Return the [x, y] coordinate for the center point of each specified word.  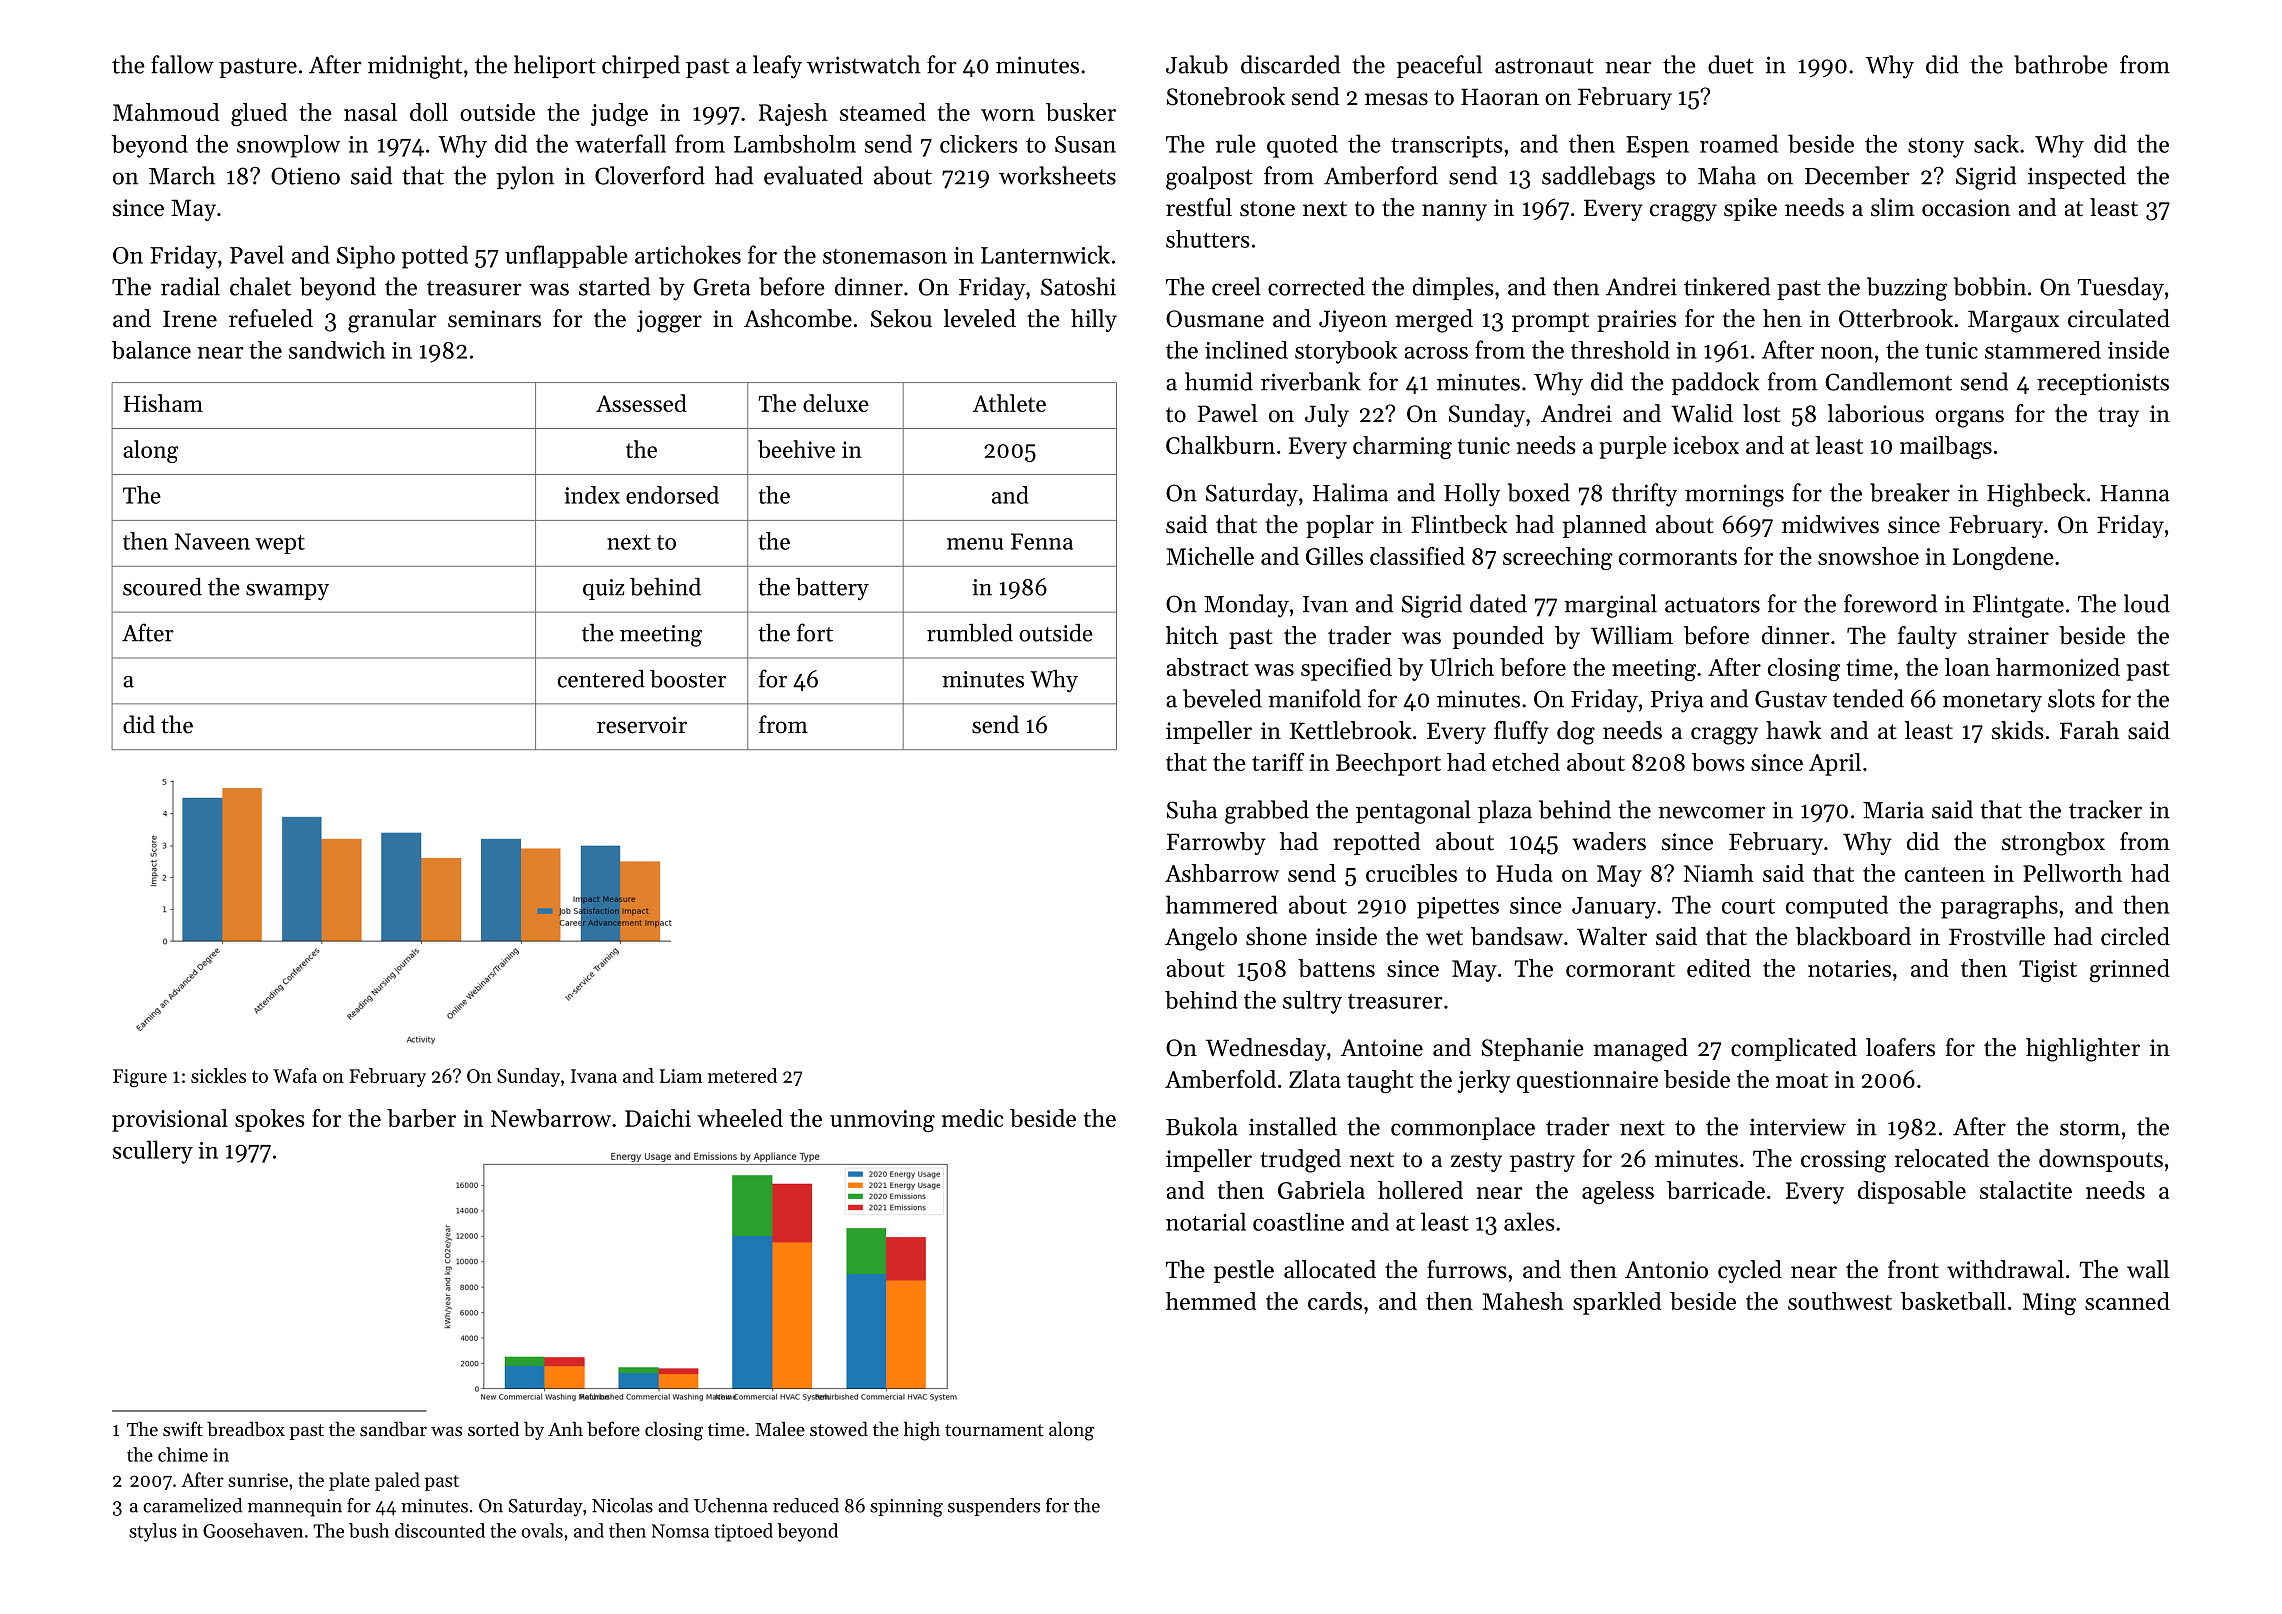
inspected [2077, 177]
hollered [1420, 1190]
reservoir [642, 725]
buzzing [1907, 289]
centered [601, 679]
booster [688, 679]
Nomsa [680, 1531]
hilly [1094, 320]
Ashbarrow [1222, 873]
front [1913, 1269]
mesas [1396, 99]
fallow [182, 64]
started [614, 286]
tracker [2105, 809]
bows [1718, 762]
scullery [153, 1152]
